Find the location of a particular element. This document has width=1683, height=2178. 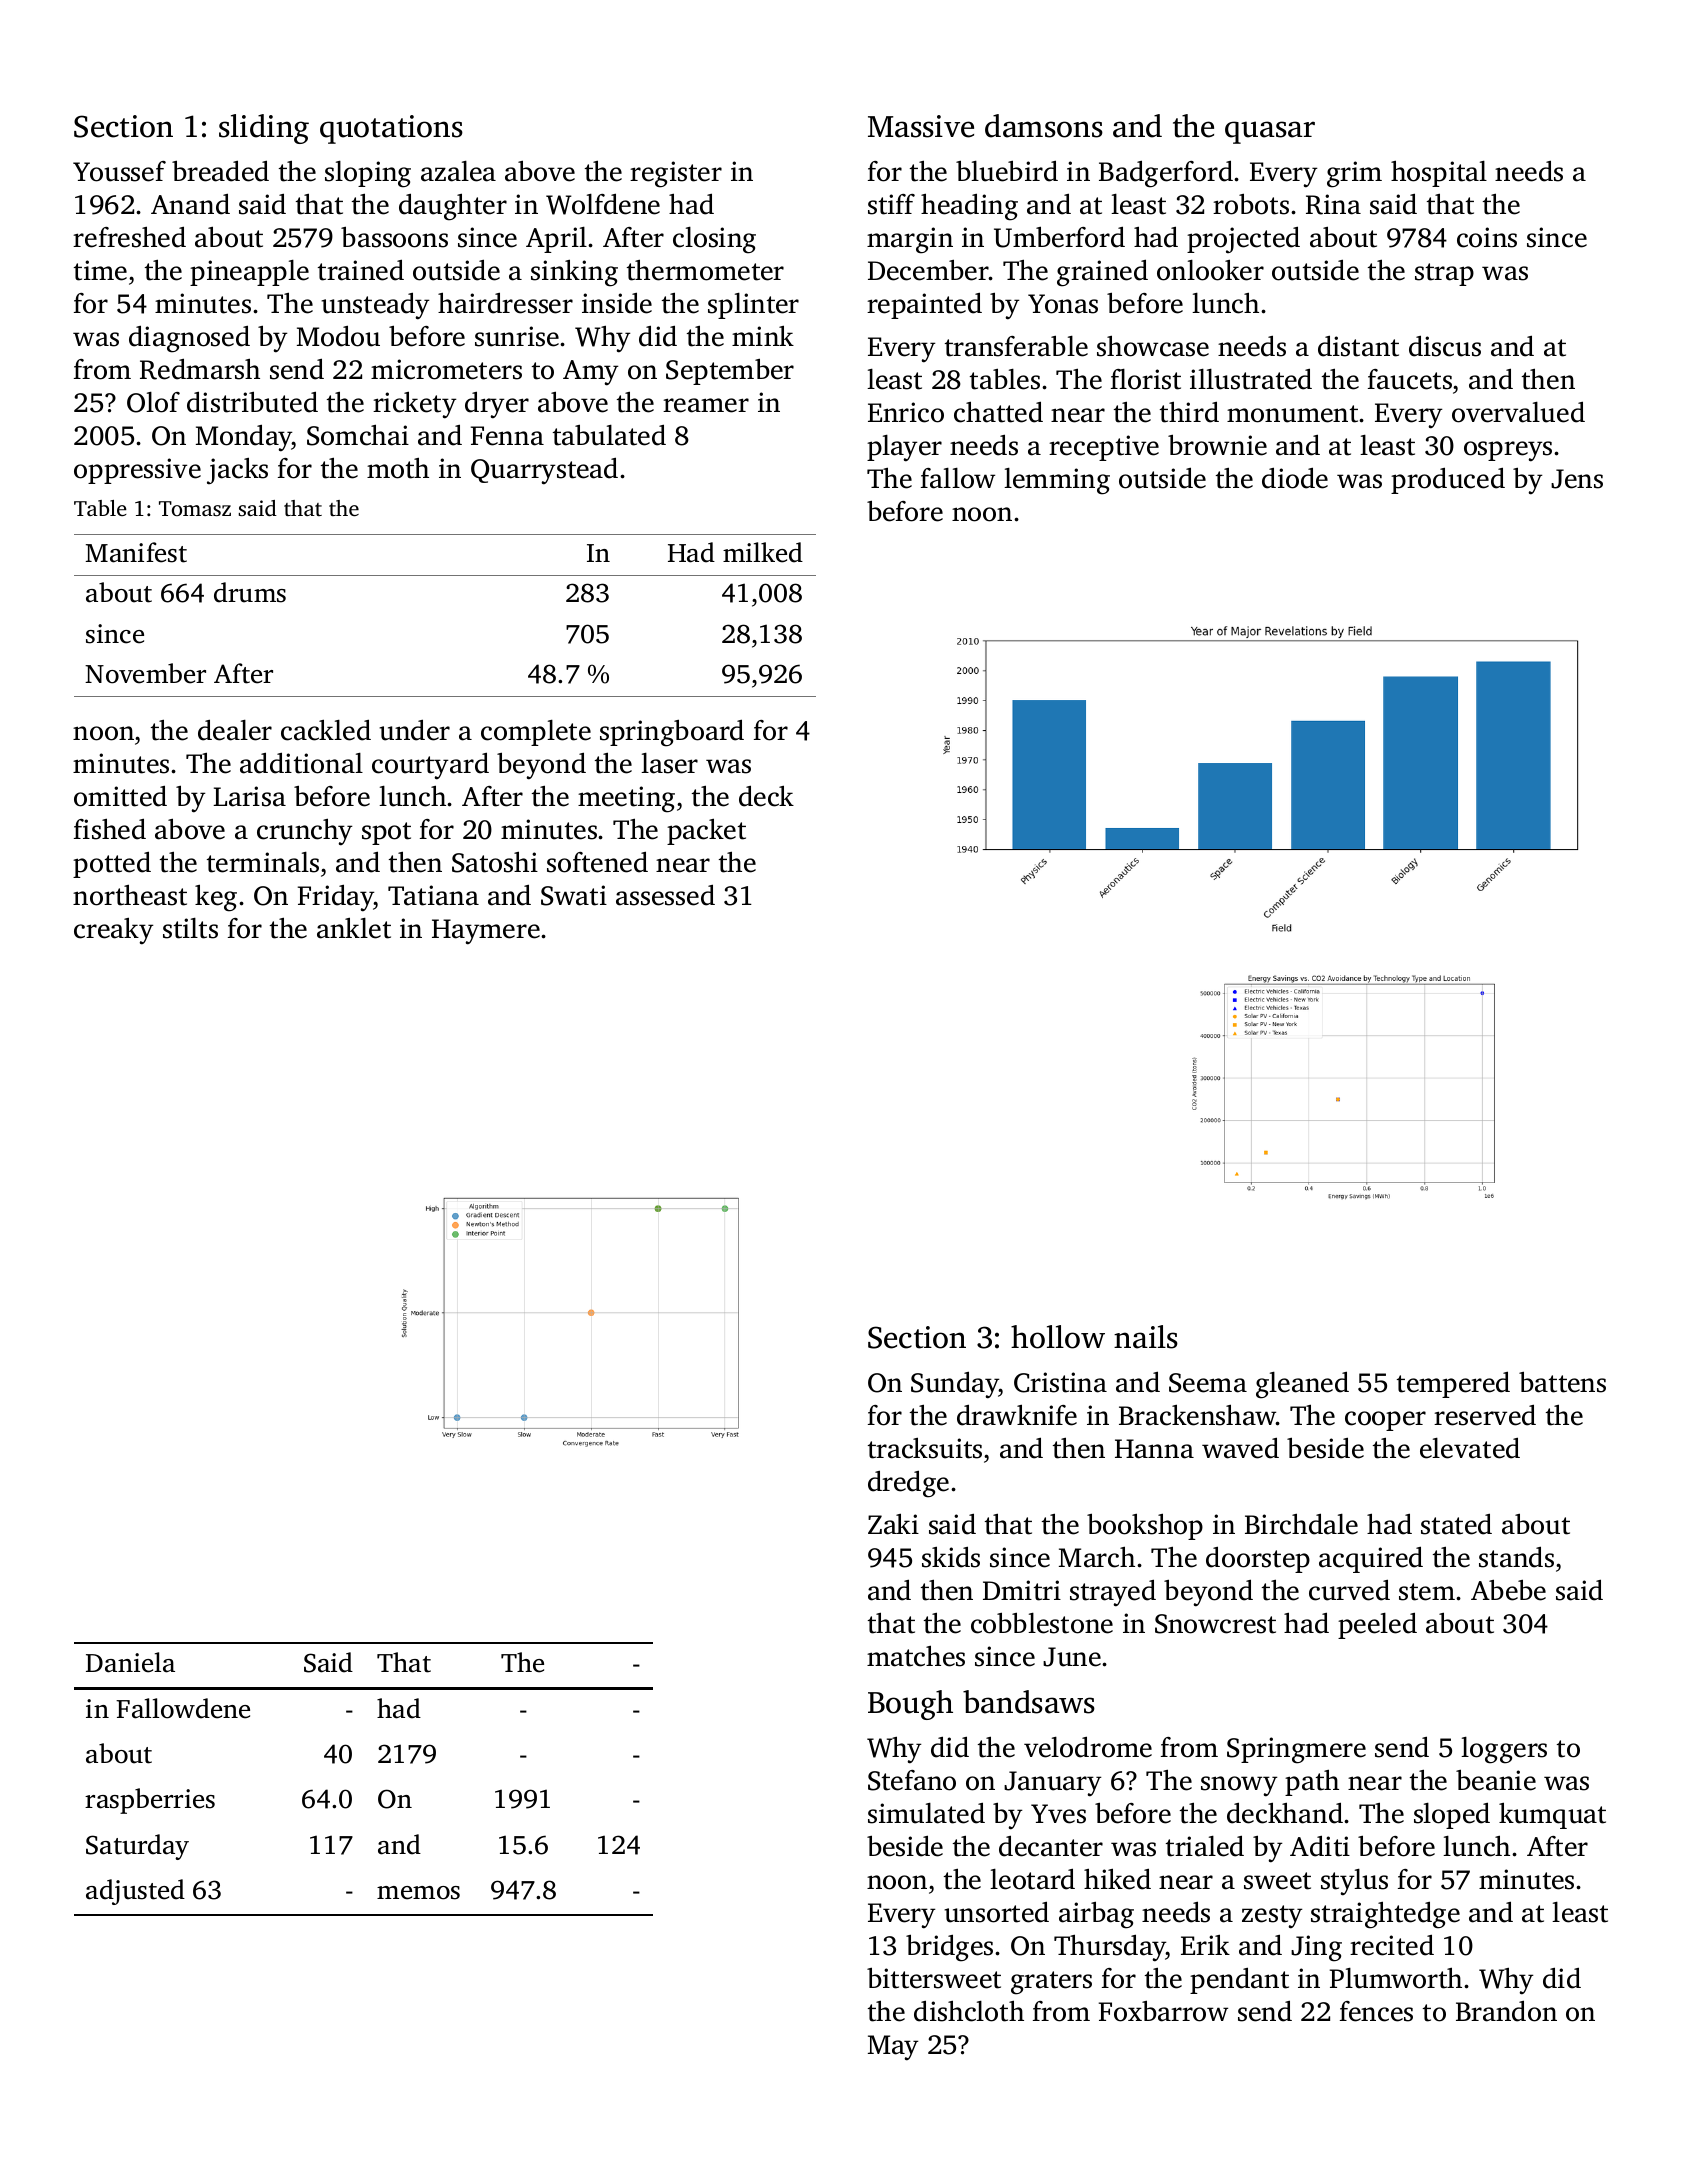

adjusted is located at coordinates (135, 1892).
